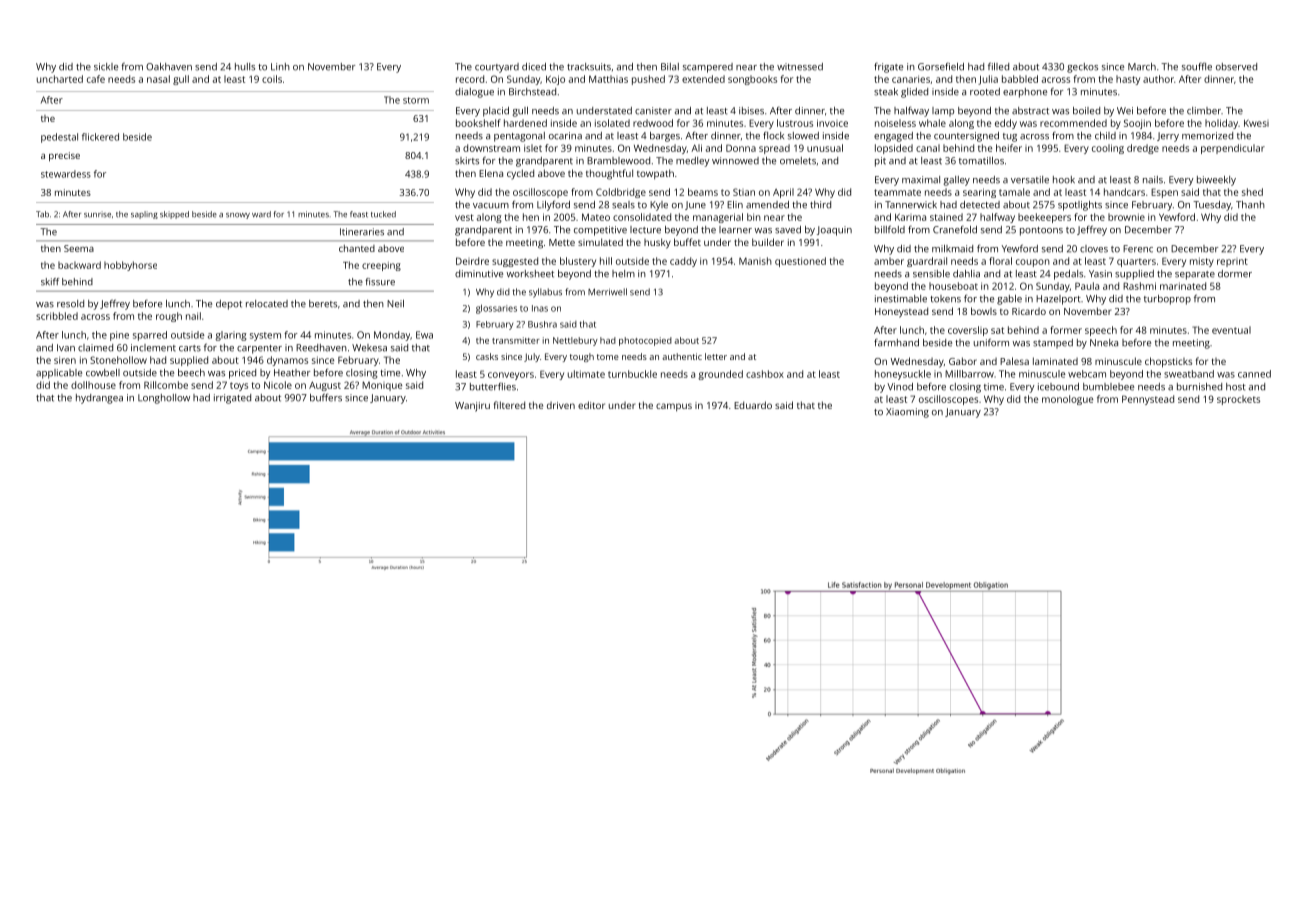  Describe the element at coordinates (600, 231) in the page. I see `competitive` at that location.
